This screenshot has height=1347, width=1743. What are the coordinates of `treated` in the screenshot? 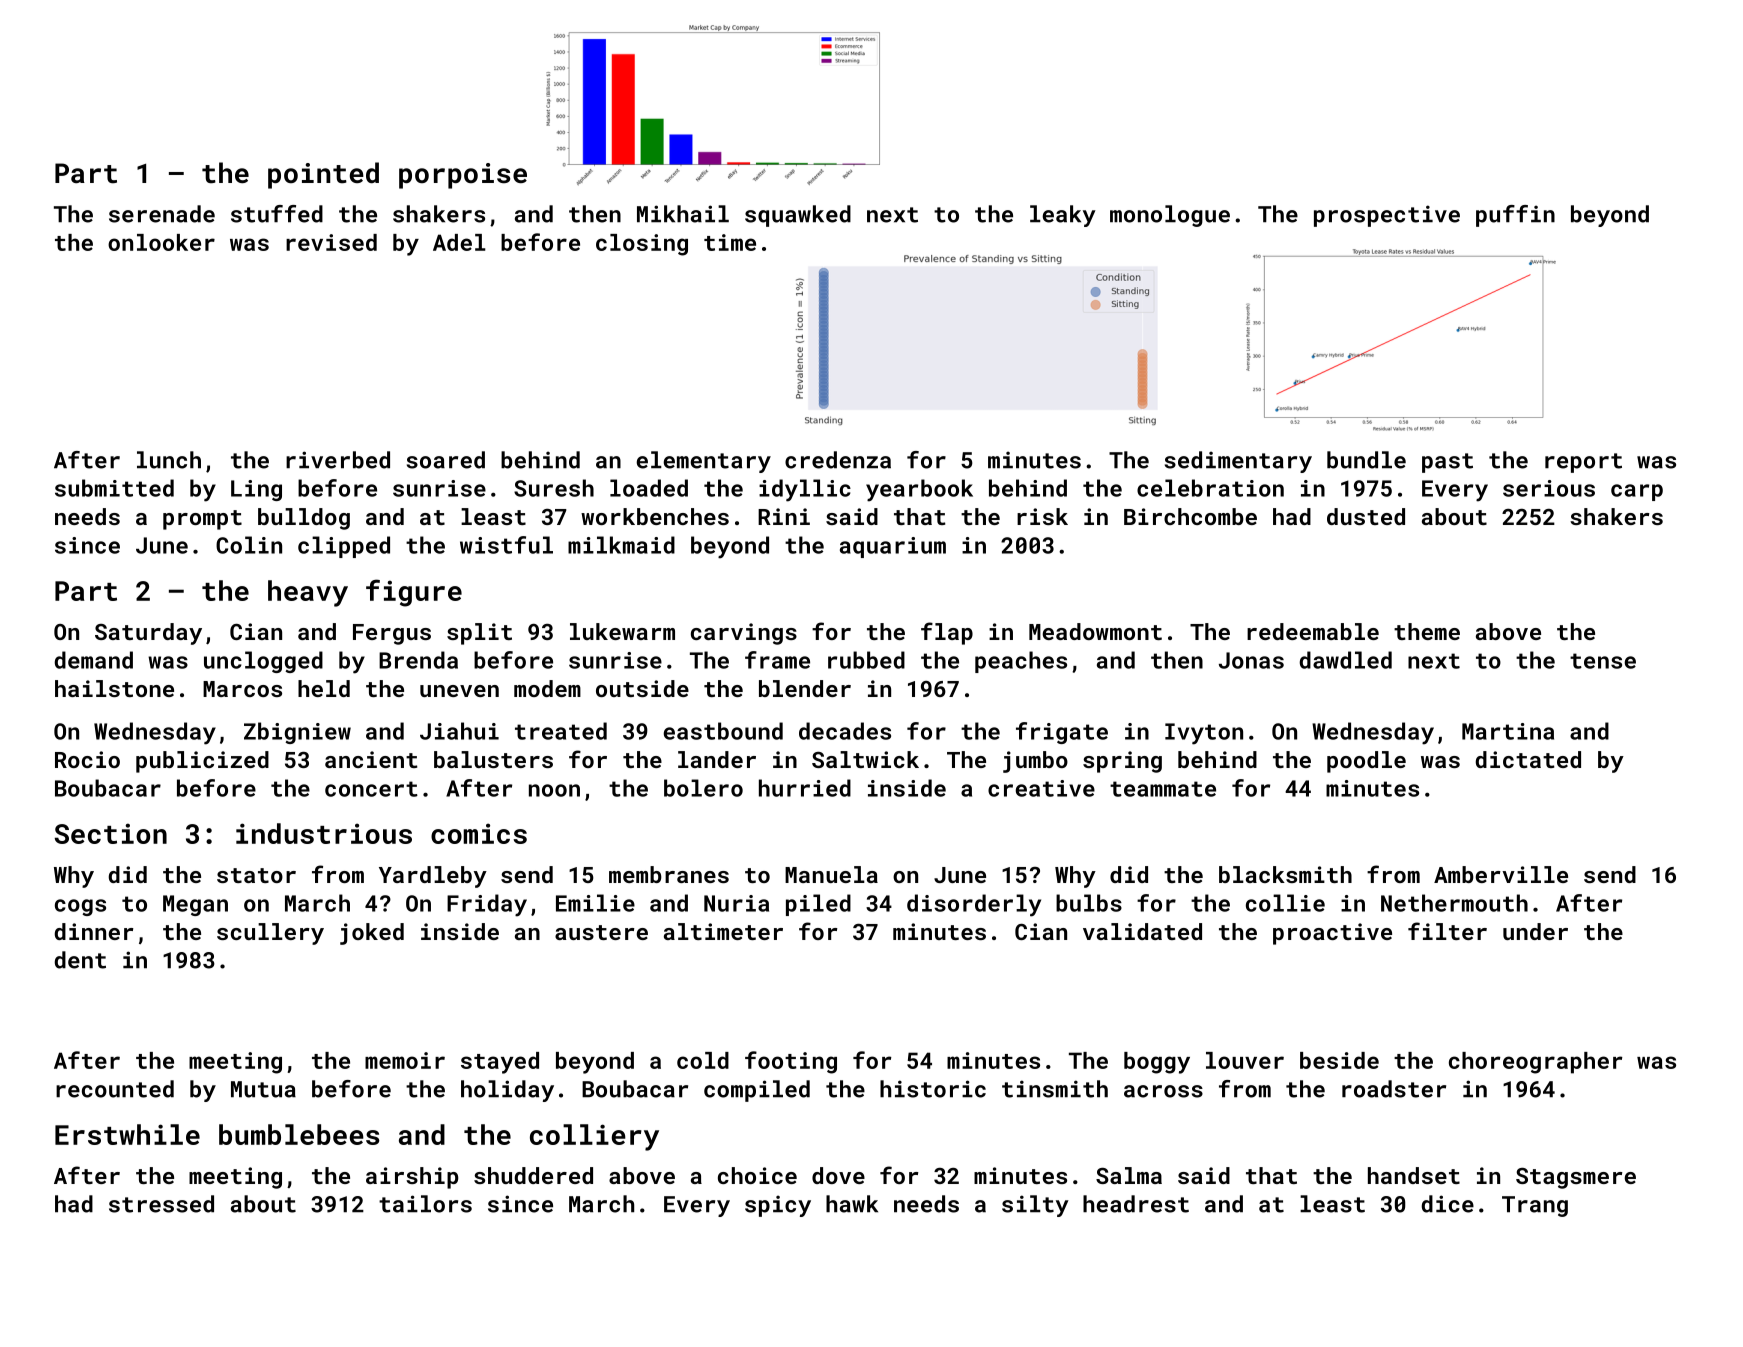 It's located at (561, 731).
